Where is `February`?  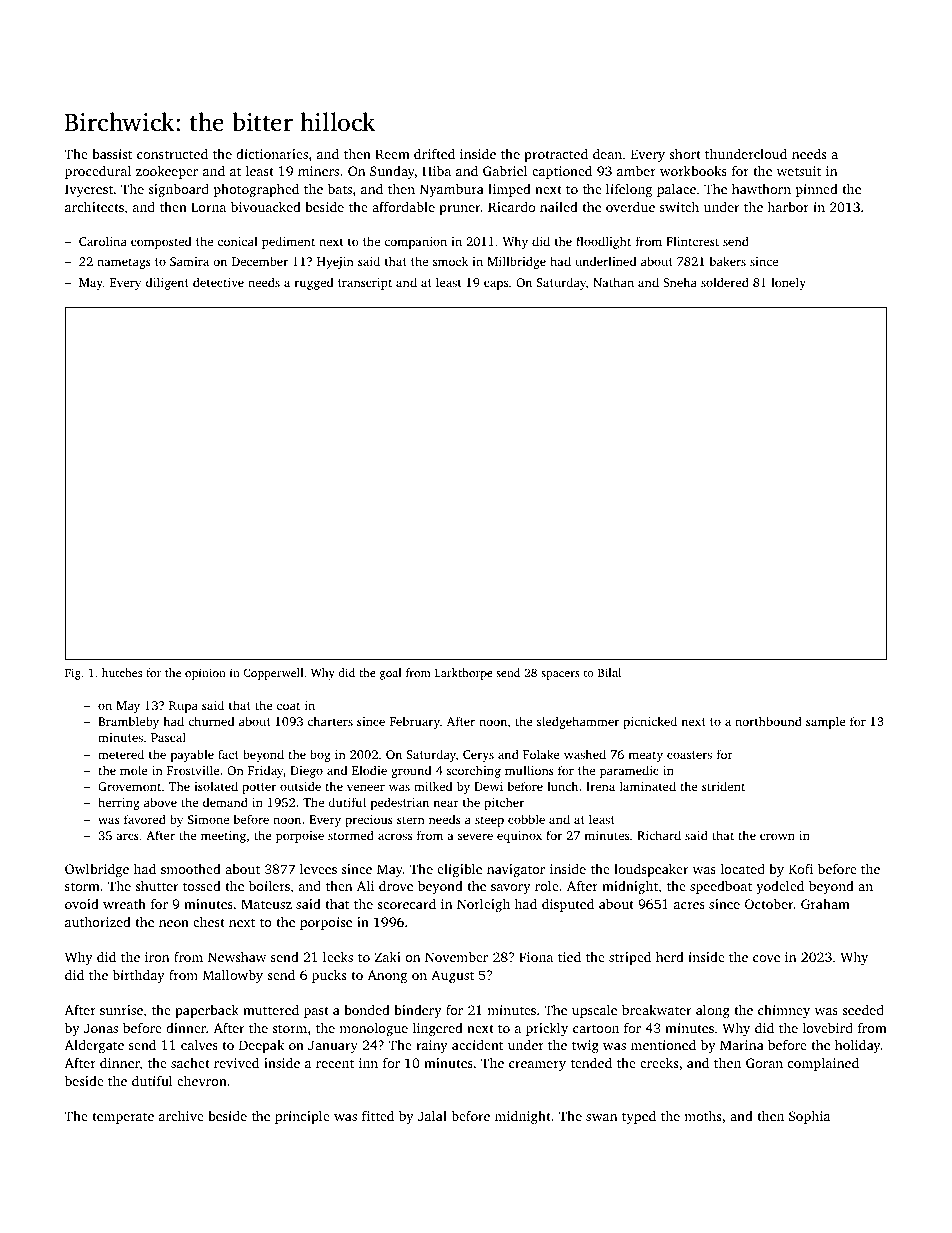
February is located at coordinates (415, 722).
